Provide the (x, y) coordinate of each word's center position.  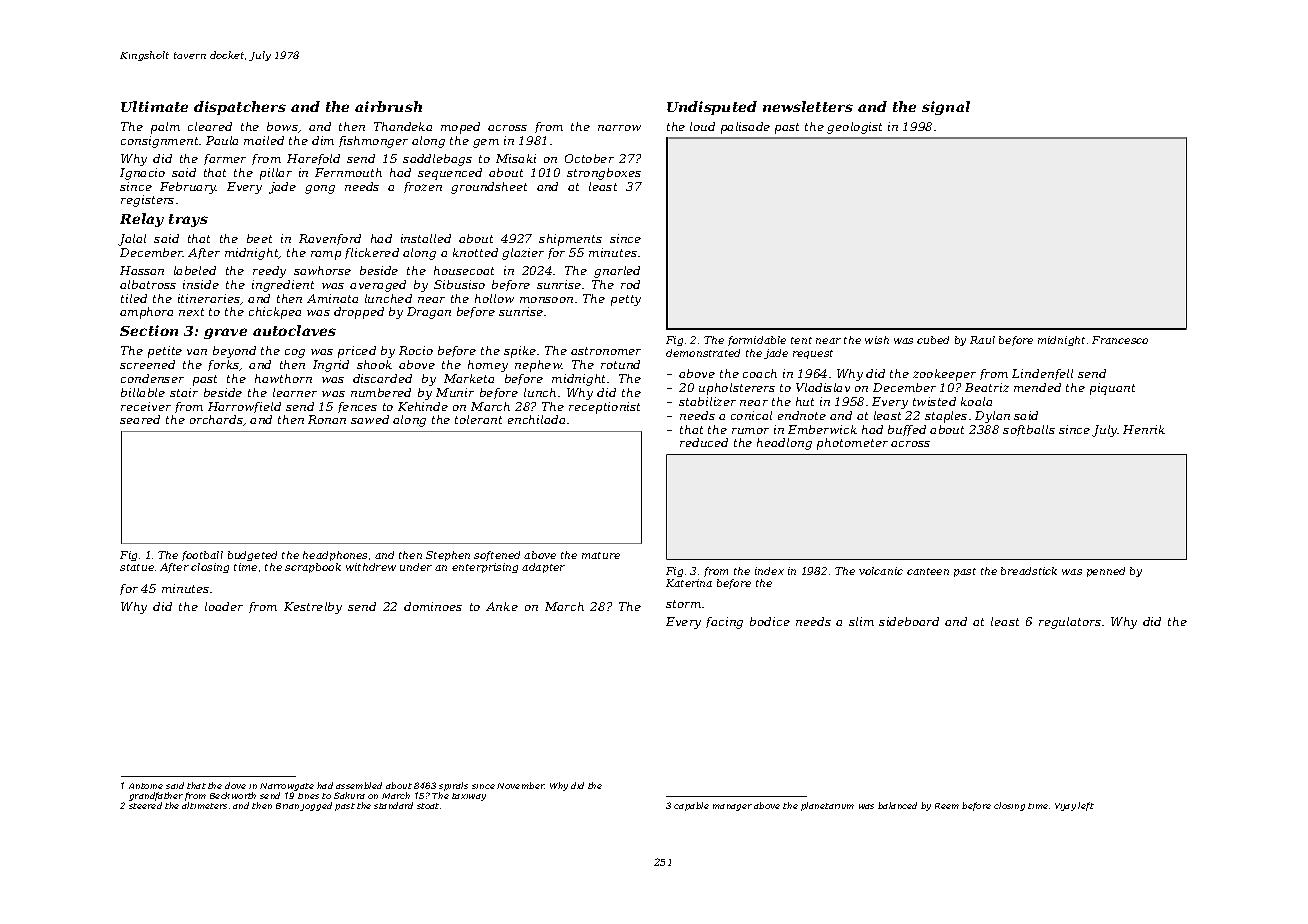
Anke (502, 606)
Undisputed (712, 108)
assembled (359, 785)
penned (1106, 572)
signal (946, 108)
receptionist (604, 408)
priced (357, 352)
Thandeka (403, 126)
